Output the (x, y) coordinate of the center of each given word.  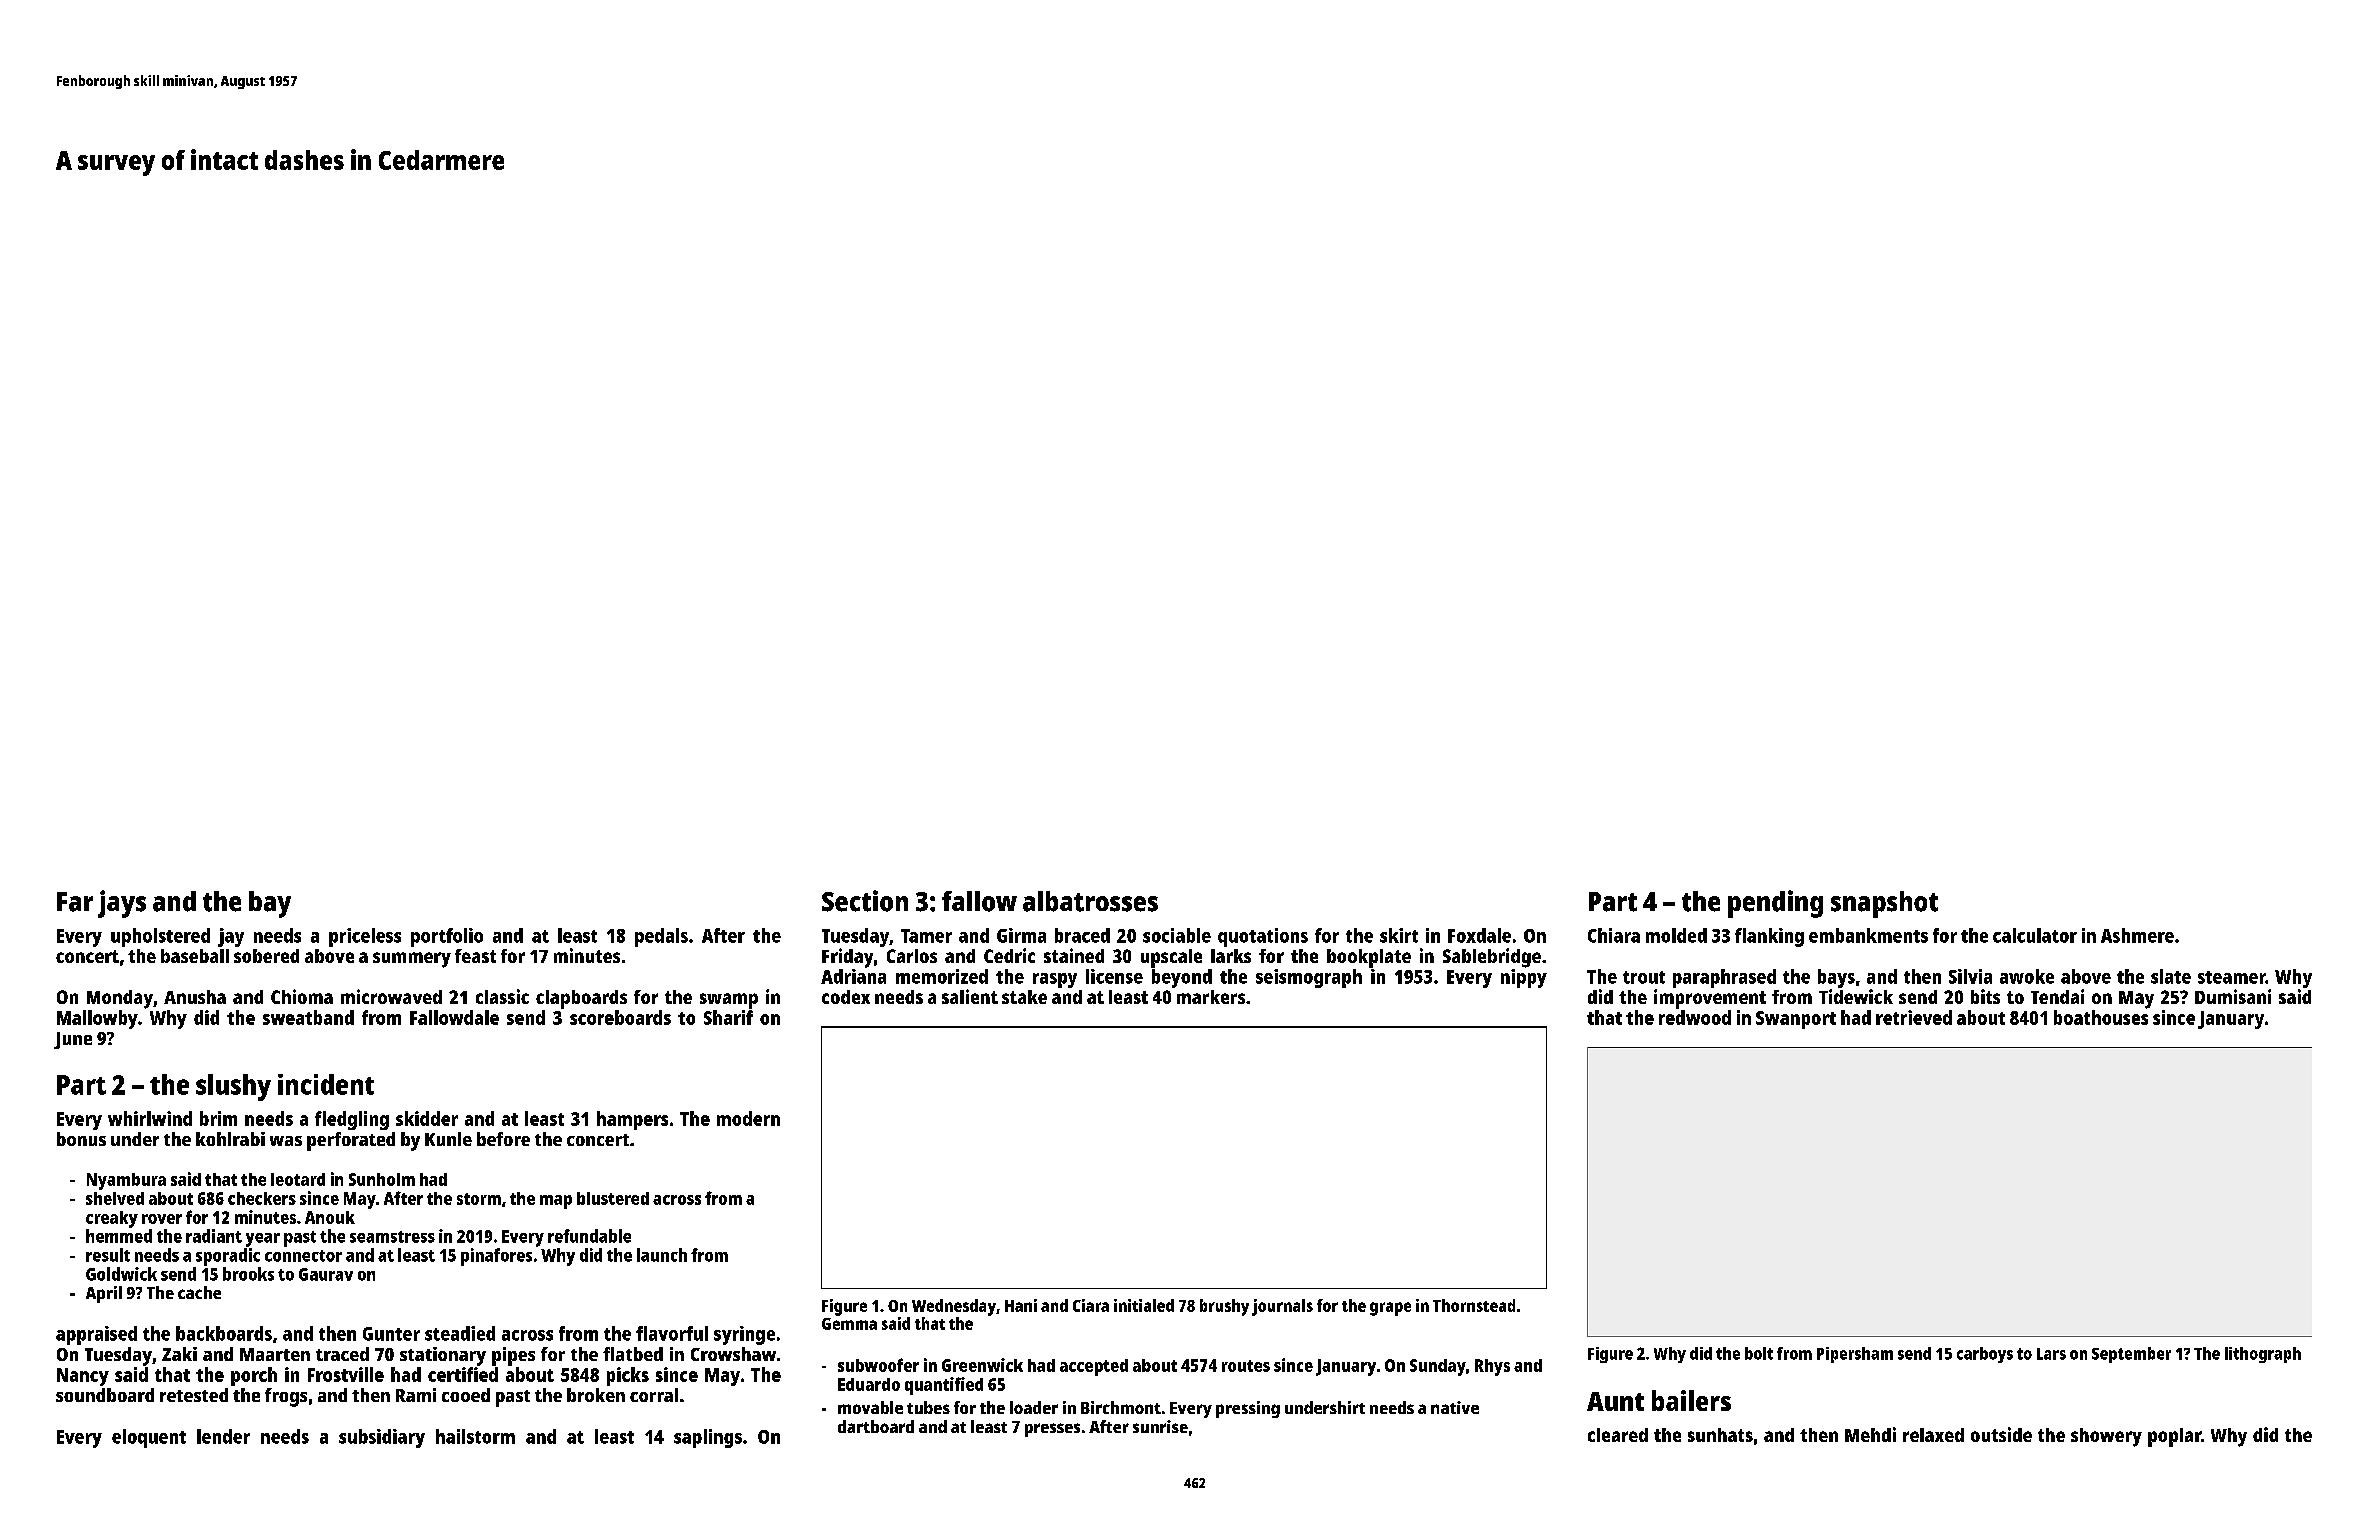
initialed (1144, 1305)
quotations (1263, 937)
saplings (708, 1438)
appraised (96, 1335)
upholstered (160, 937)
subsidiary (382, 1438)
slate (2171, 976)
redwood (1695, 1017)
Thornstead (1474, 1305)
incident (326, 1084)
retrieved (1914, 1017)
